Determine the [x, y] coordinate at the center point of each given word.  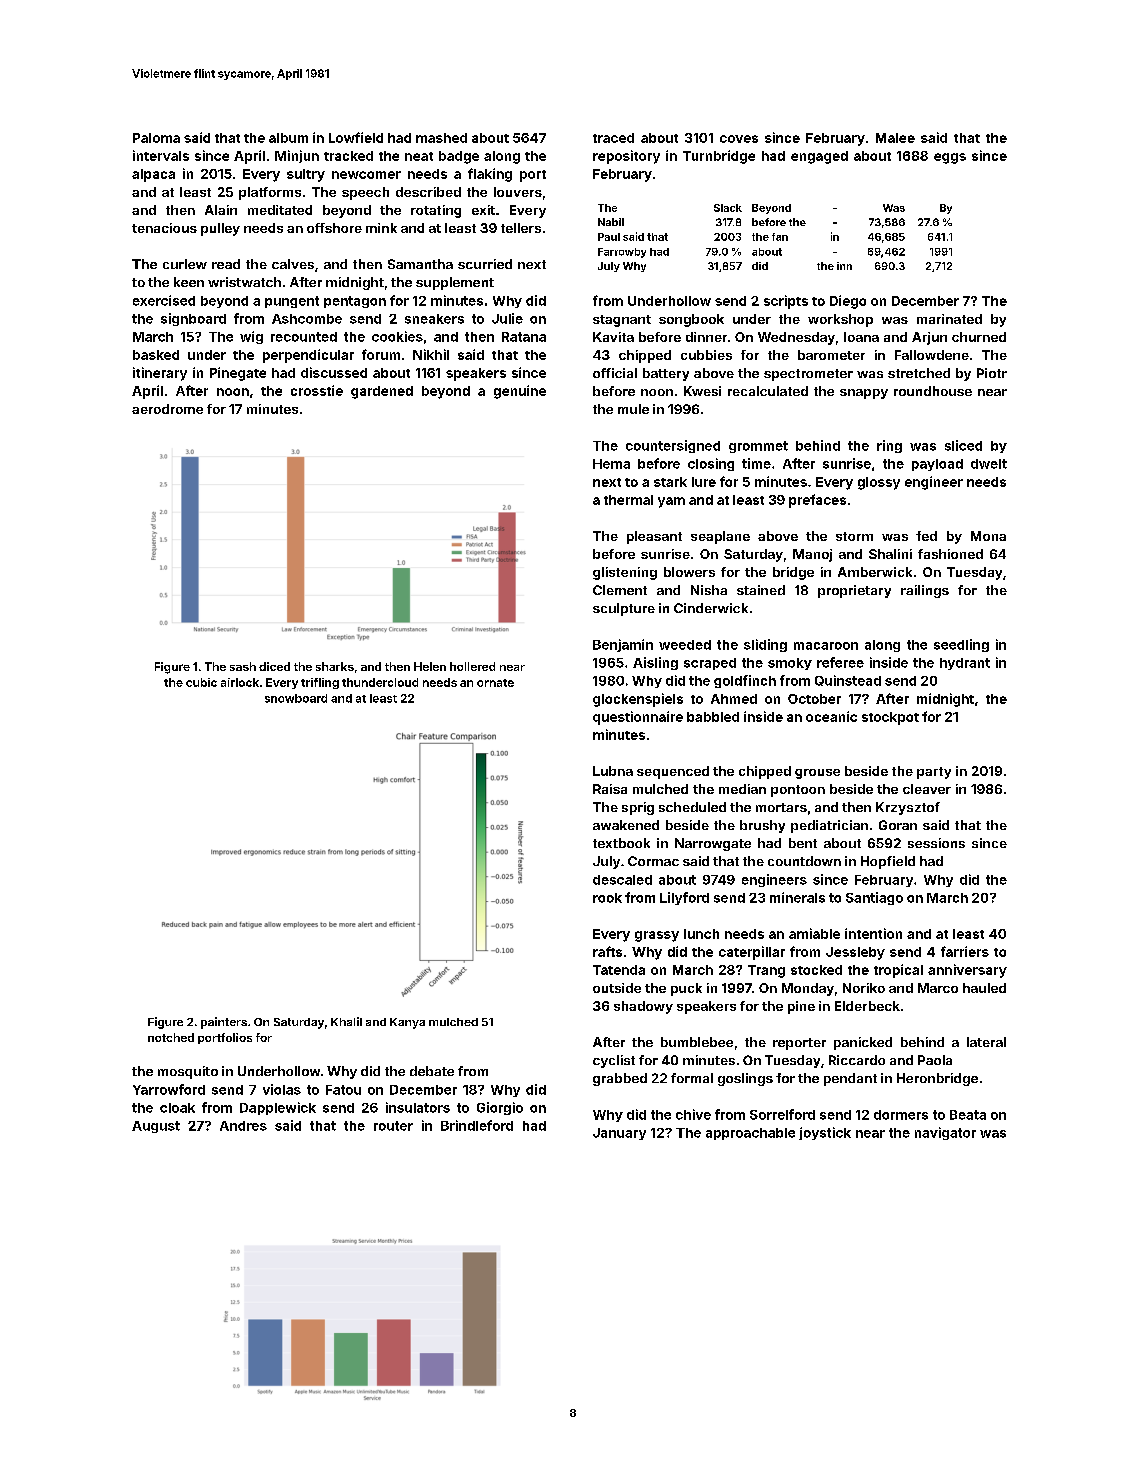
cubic [201, 682]
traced [613, 138]
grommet [758, 447]
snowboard [296, 698]
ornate [495, 683]
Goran [898, 825]
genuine [520, 392]
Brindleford [477, 1125]
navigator [945, 1133]
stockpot [890, 718]
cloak [177, 1108]
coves [739, 139]
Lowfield [356, 137]
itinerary [160, 374]
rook [607, 898]
